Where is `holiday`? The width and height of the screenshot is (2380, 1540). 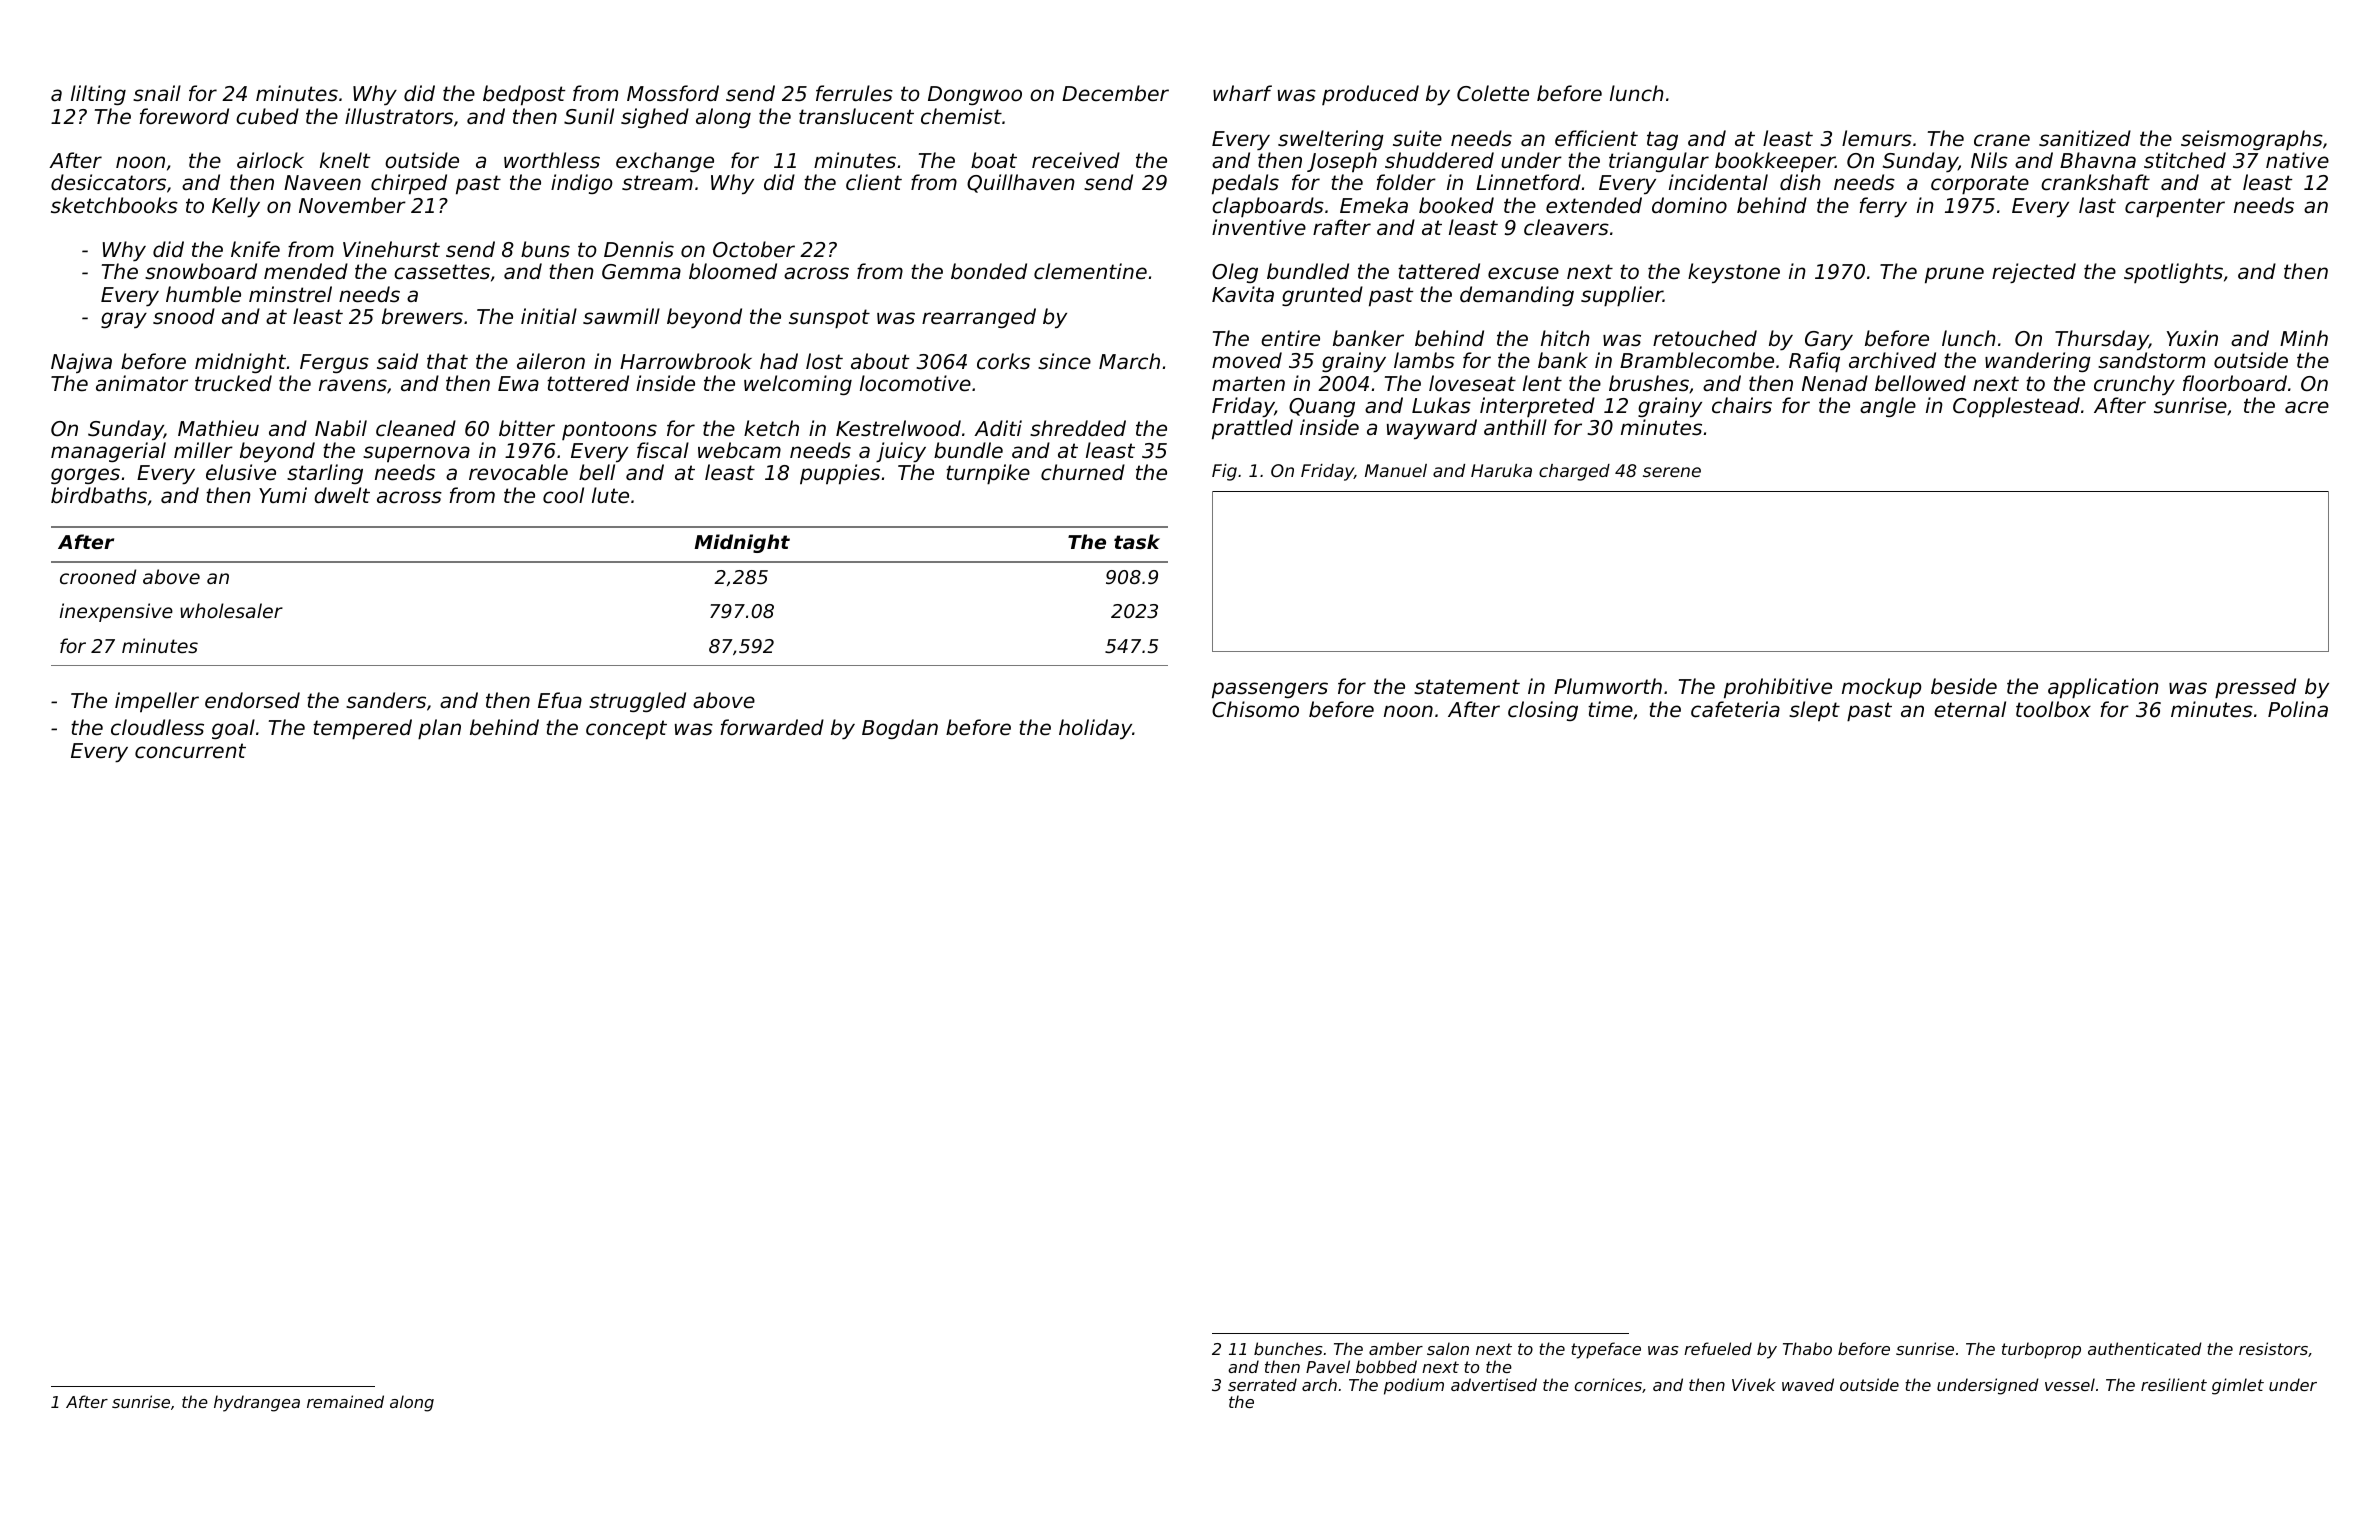 holiday is located at coordinates (1095, 729).
